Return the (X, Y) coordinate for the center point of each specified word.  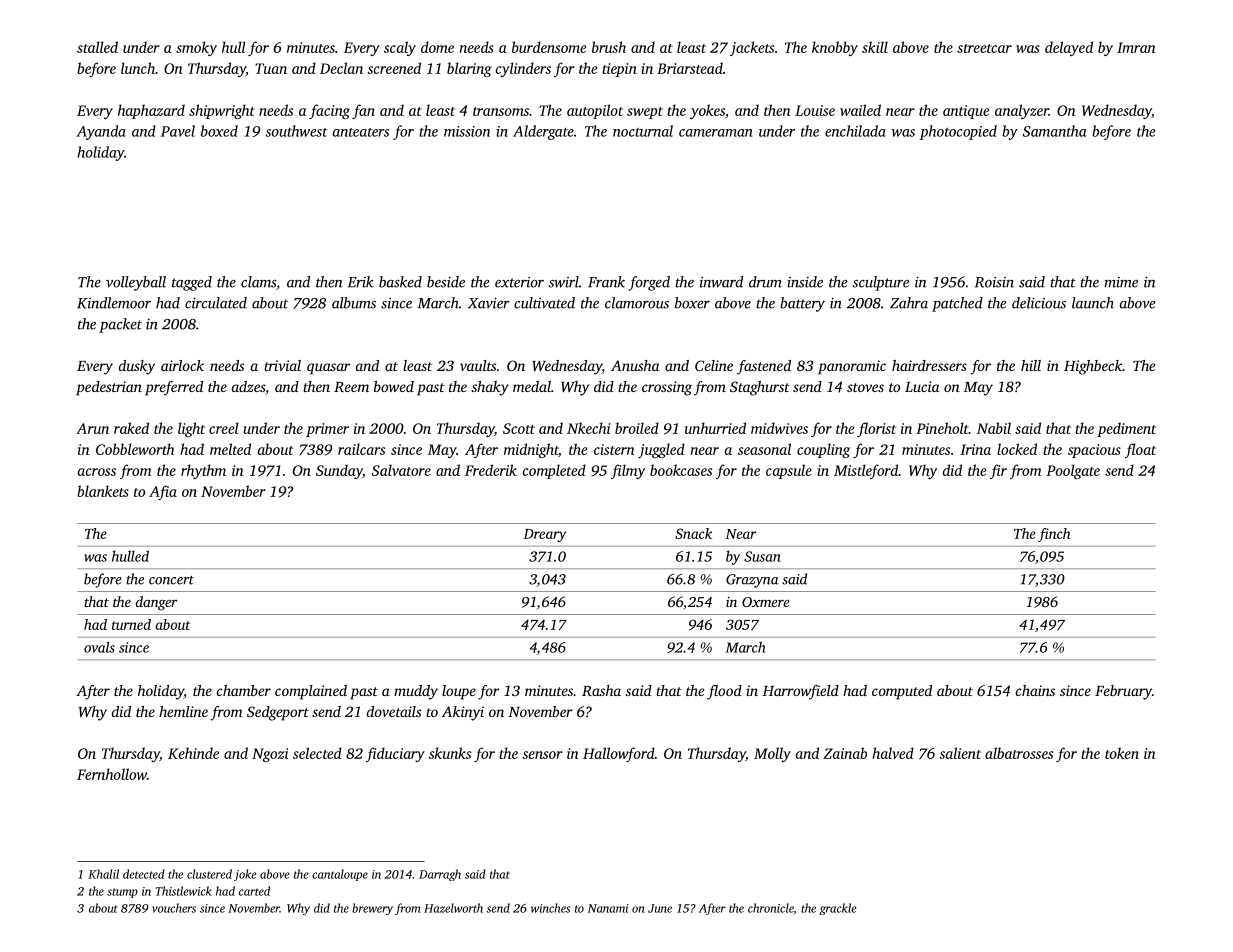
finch (1054, 535)
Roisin (994, 282)
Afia (163, 492)
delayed (1069, 48)
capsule (789, 471)
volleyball (136, 283)
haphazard (151, 111)
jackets (752, 48)
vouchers (174, 908)
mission (467, 131)
